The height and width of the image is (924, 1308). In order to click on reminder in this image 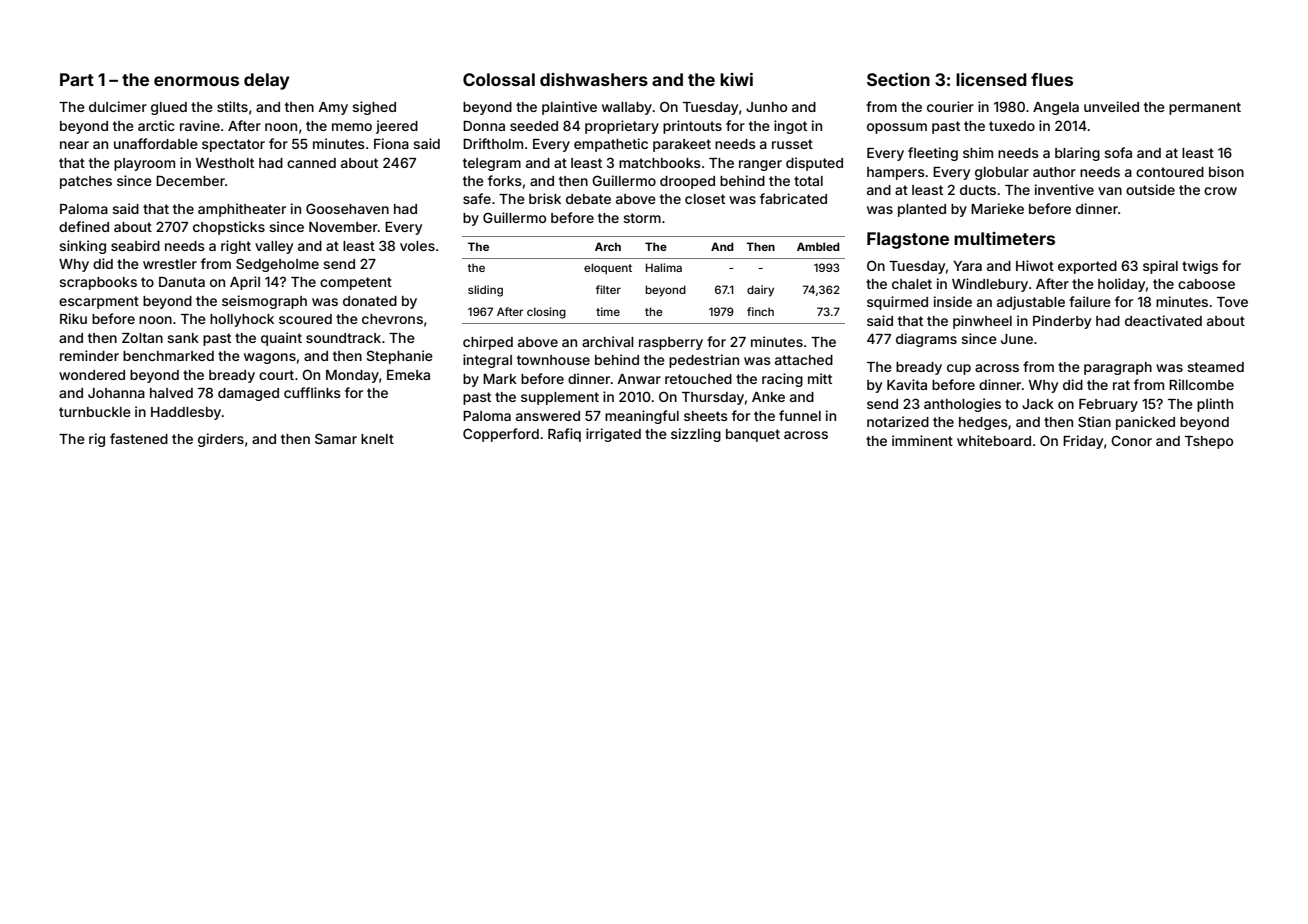, I will do `click(89, 355)`.
